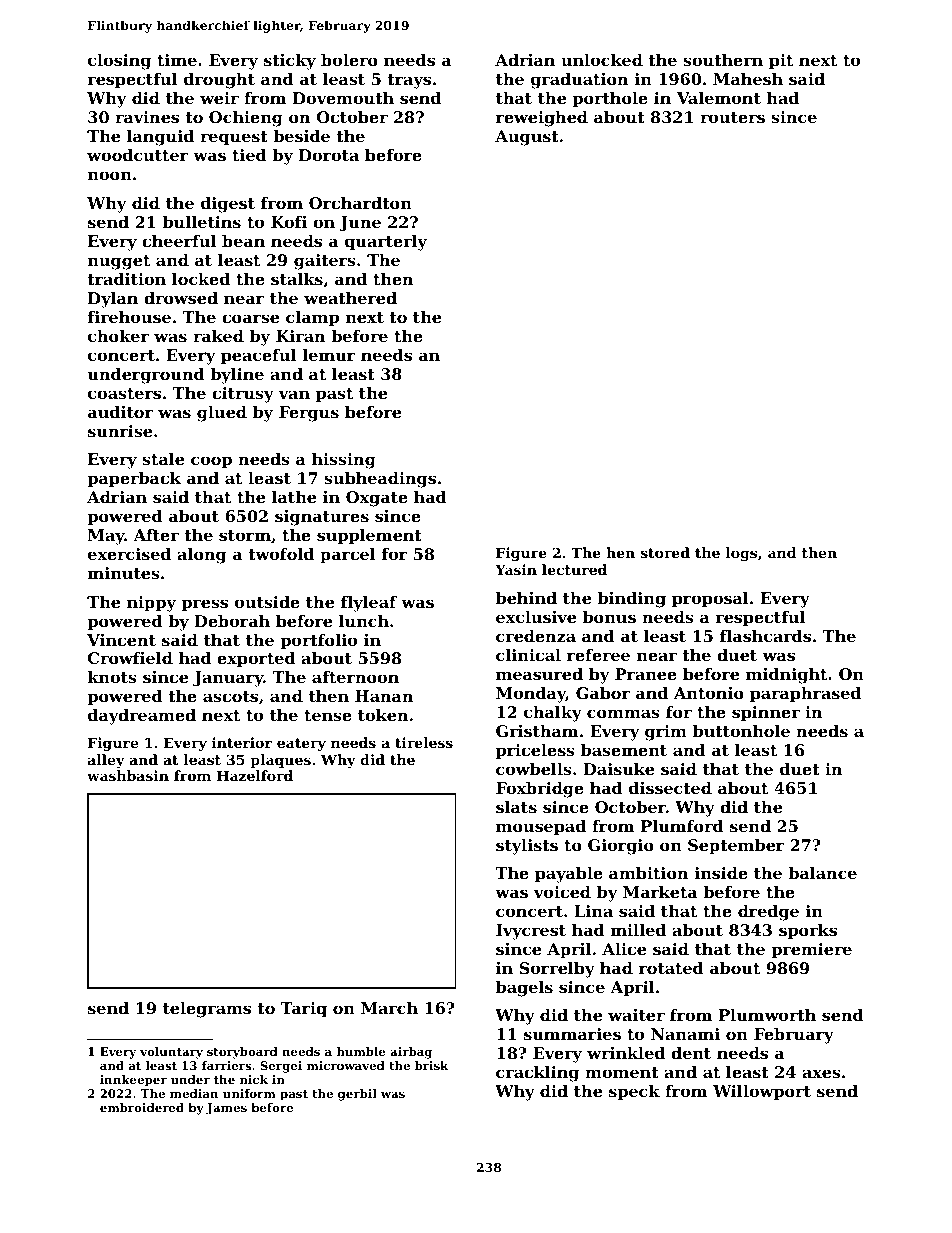  Describe the element at coordinates (531, 932) in the document. I see `Ivycrest` at that location.
